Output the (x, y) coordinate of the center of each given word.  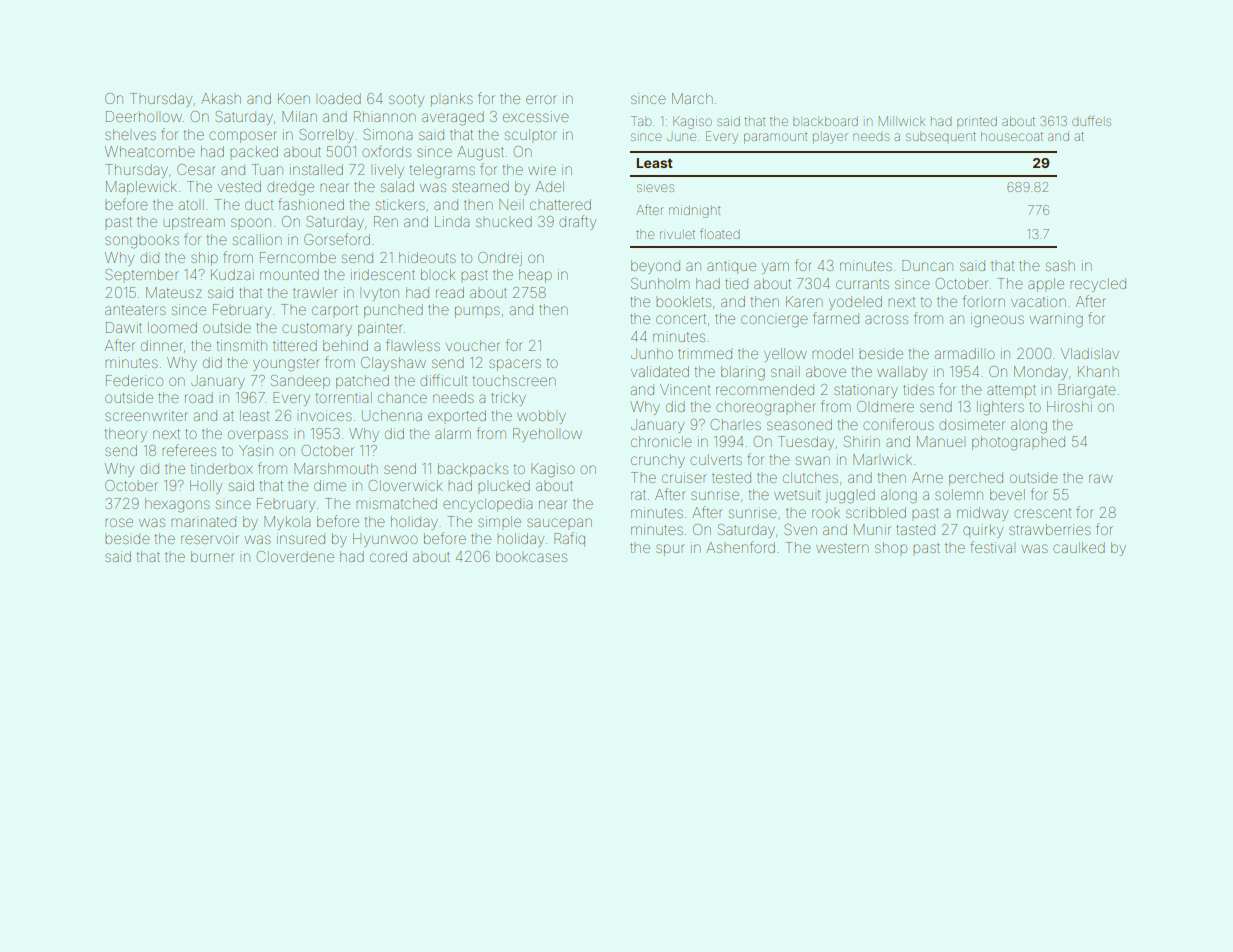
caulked (1079, 547)
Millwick (902, 121)
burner (213, 556)
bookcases (531, 556)
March (692, 98)
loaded (340, 98)
